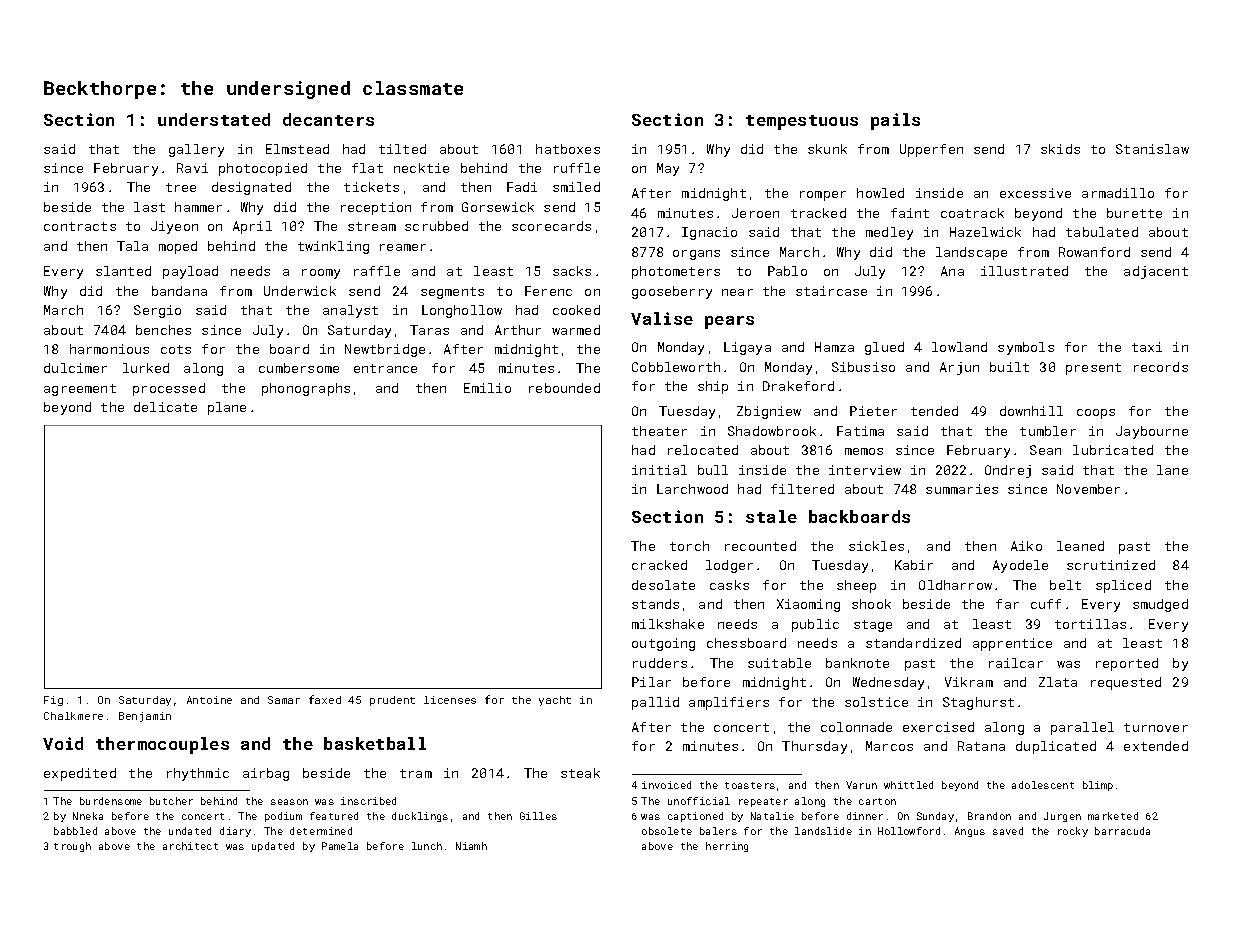 This image has width=1233, height=952. Describe the element at coordinates (1094, 252) in the image. I see `Rowanford` at that location.
